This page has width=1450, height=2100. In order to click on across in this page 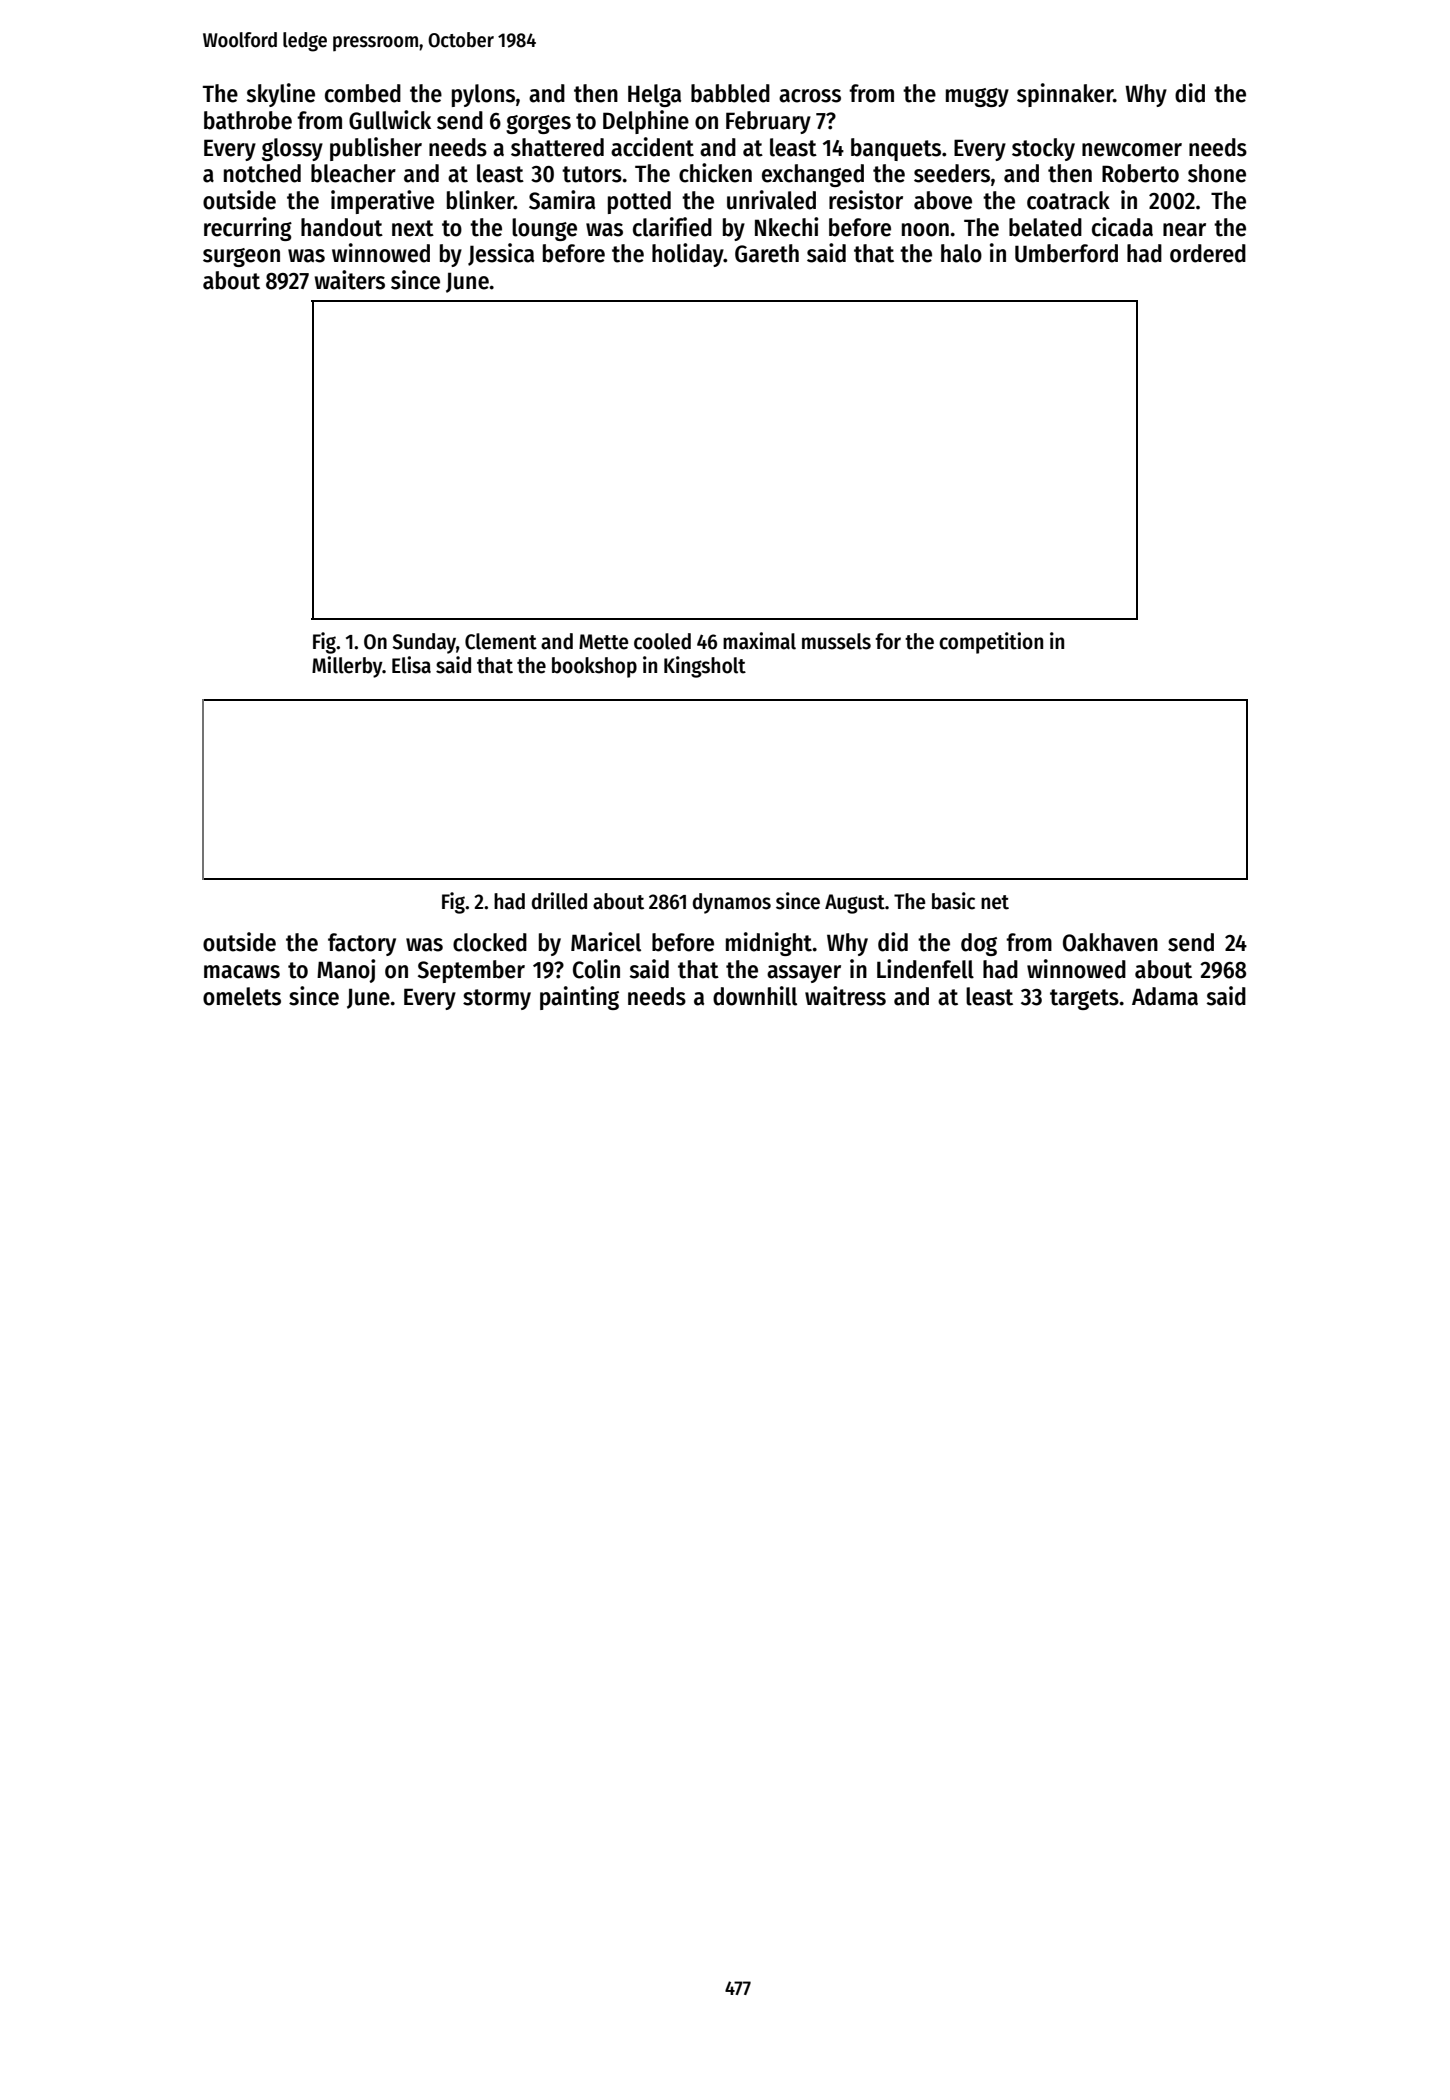, I will do `click(810, 96)`.
